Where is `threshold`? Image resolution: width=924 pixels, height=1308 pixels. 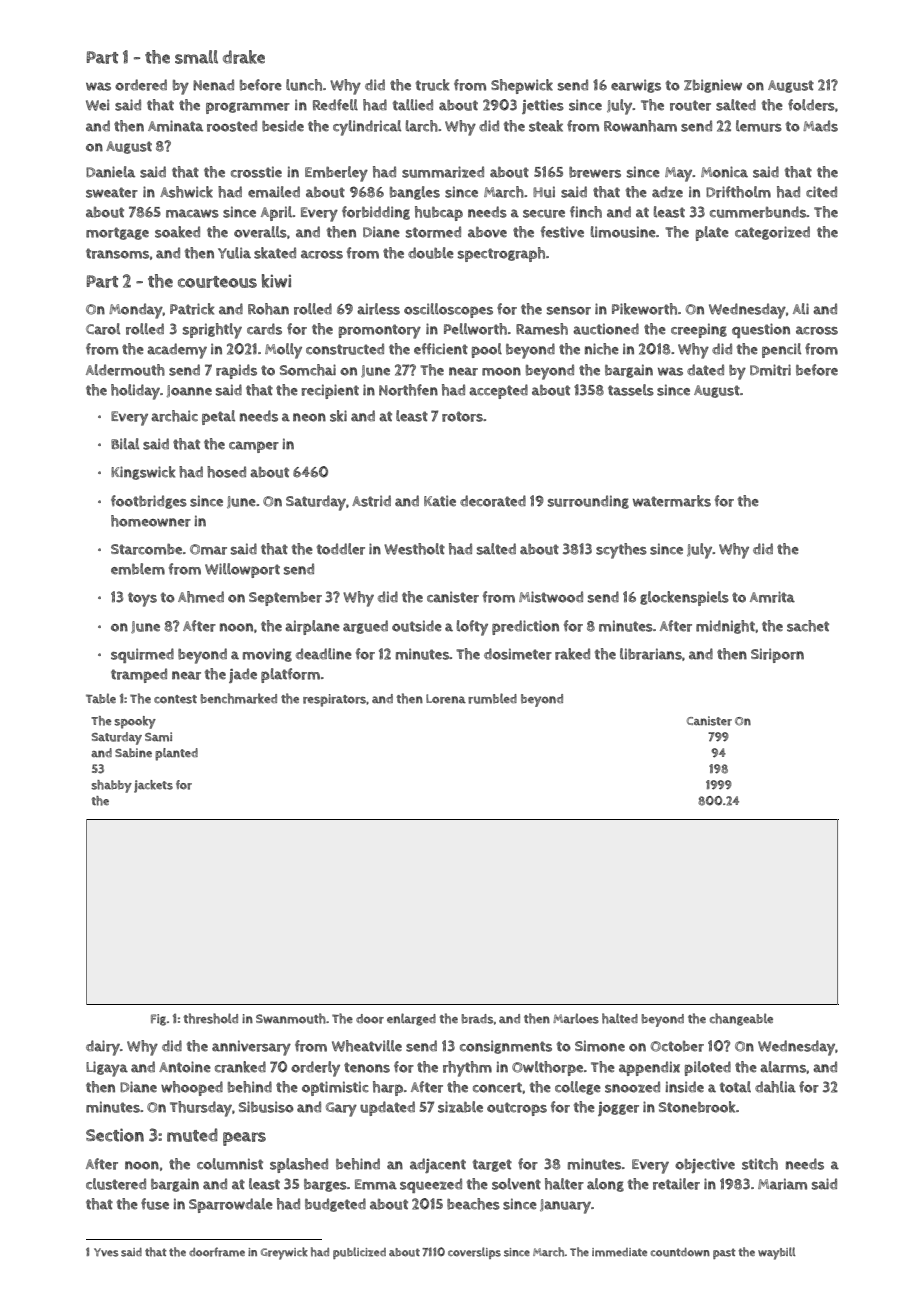
threshold is located at coordinates (210, 1018).
